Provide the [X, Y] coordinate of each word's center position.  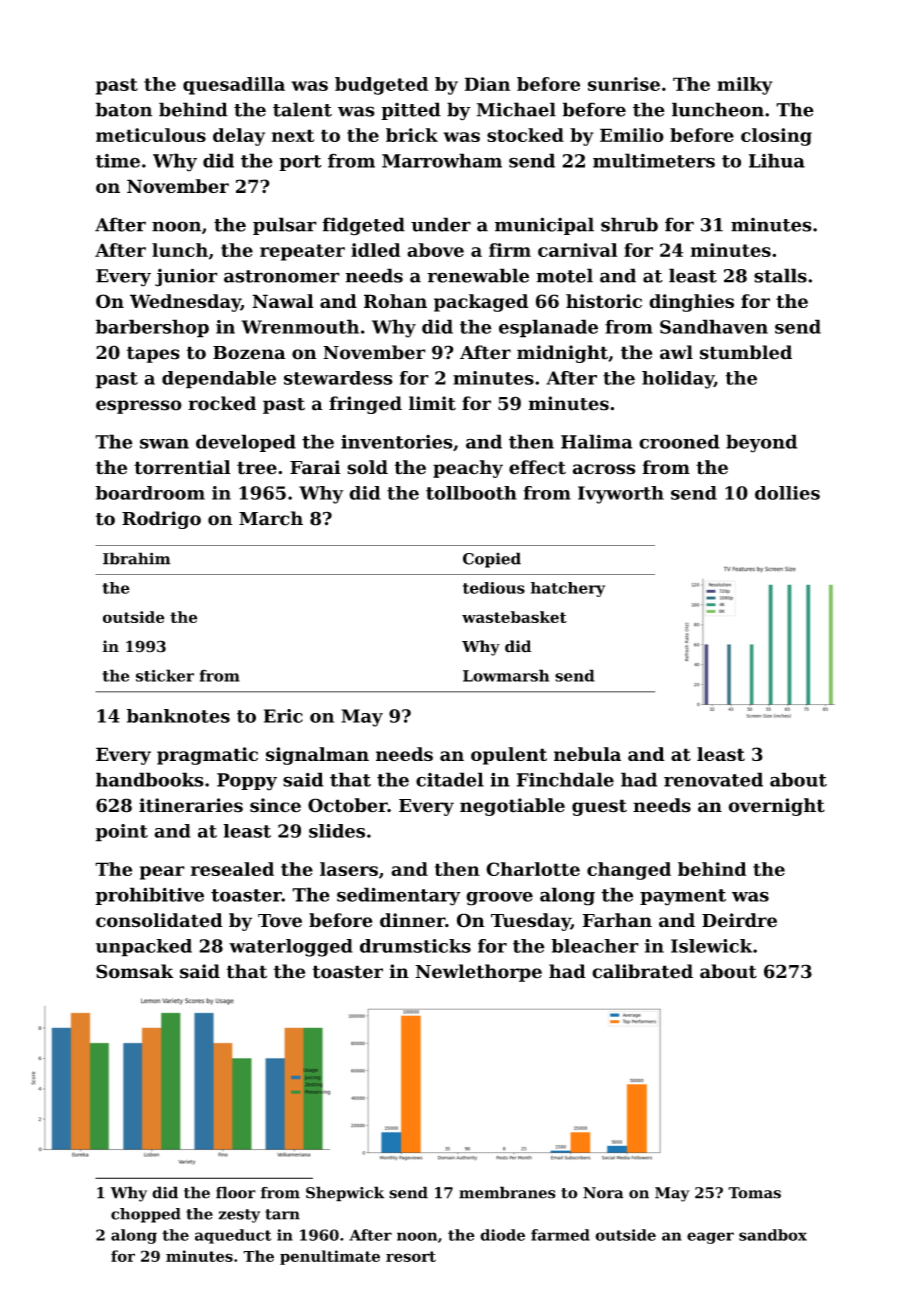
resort [411, 1256]
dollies [787, 493]
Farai [315, 467]
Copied [492, 560]
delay [239, 137]
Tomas [754, 1193]
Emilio [632, 135]
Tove [280, 921]
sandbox [773, 1235]
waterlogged [291, 948]
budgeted [381, 86]
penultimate [330, 1257]
